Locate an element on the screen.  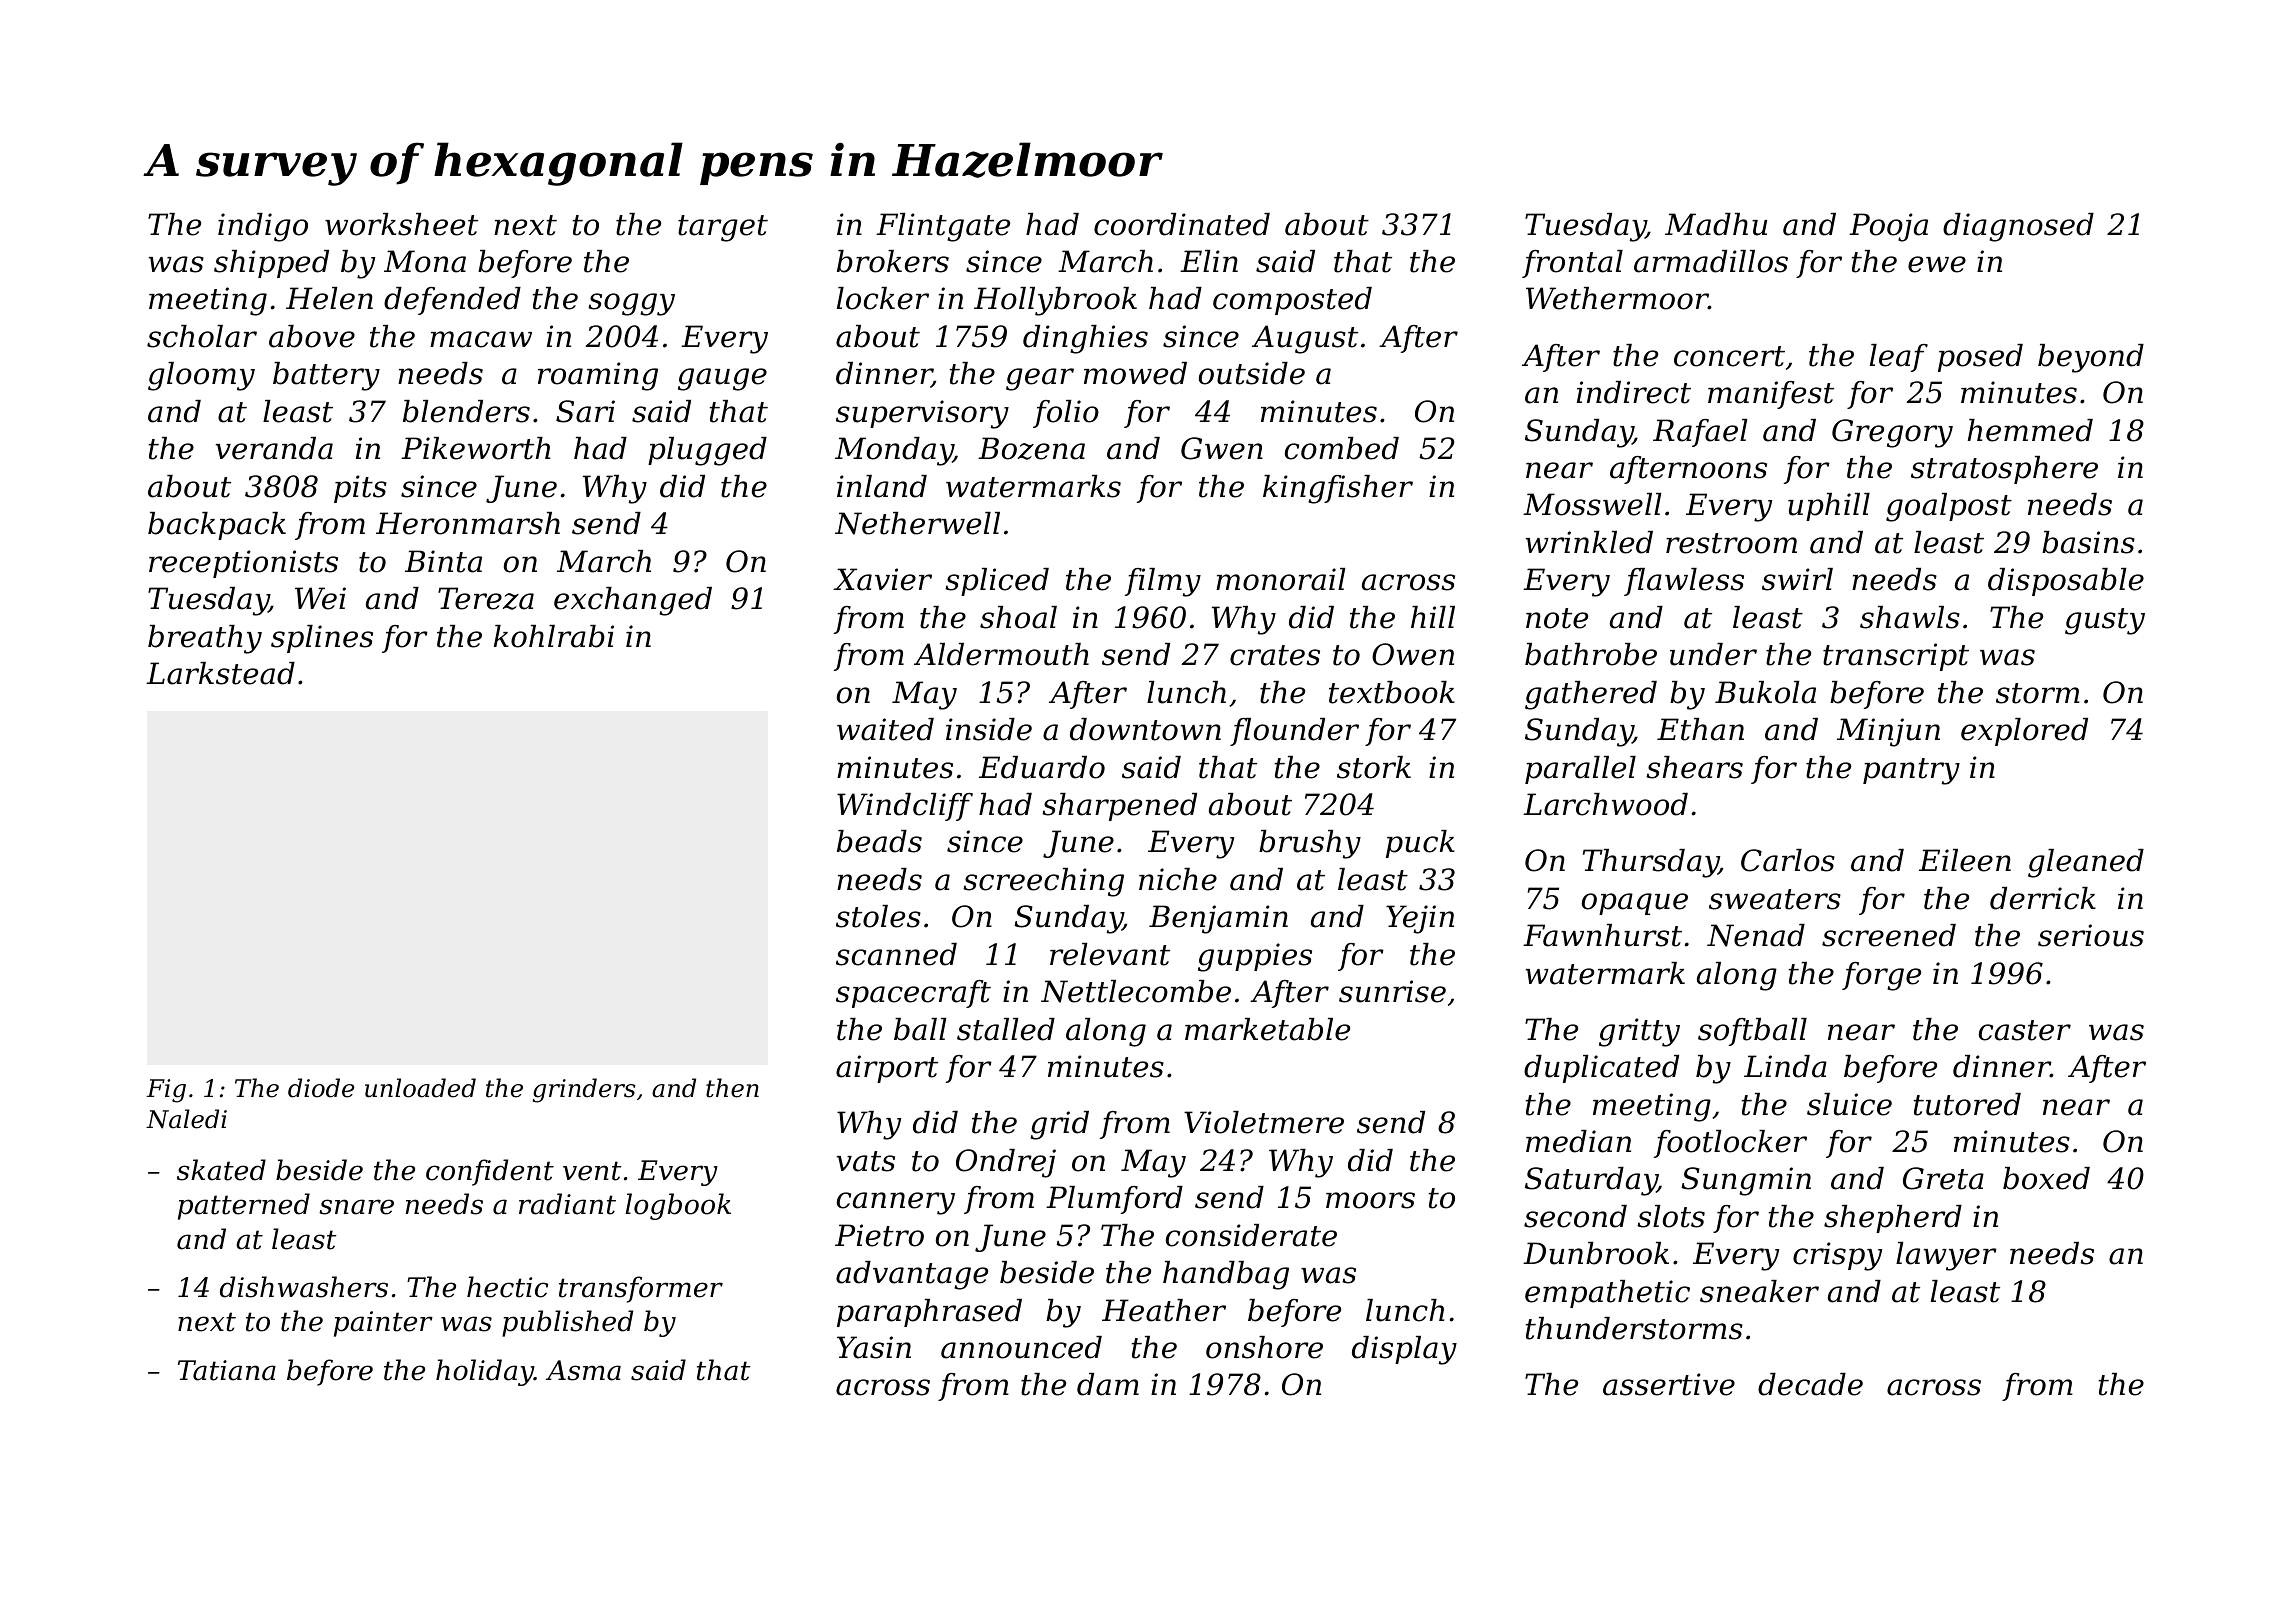
inland is located at coordinates (882, 486).
